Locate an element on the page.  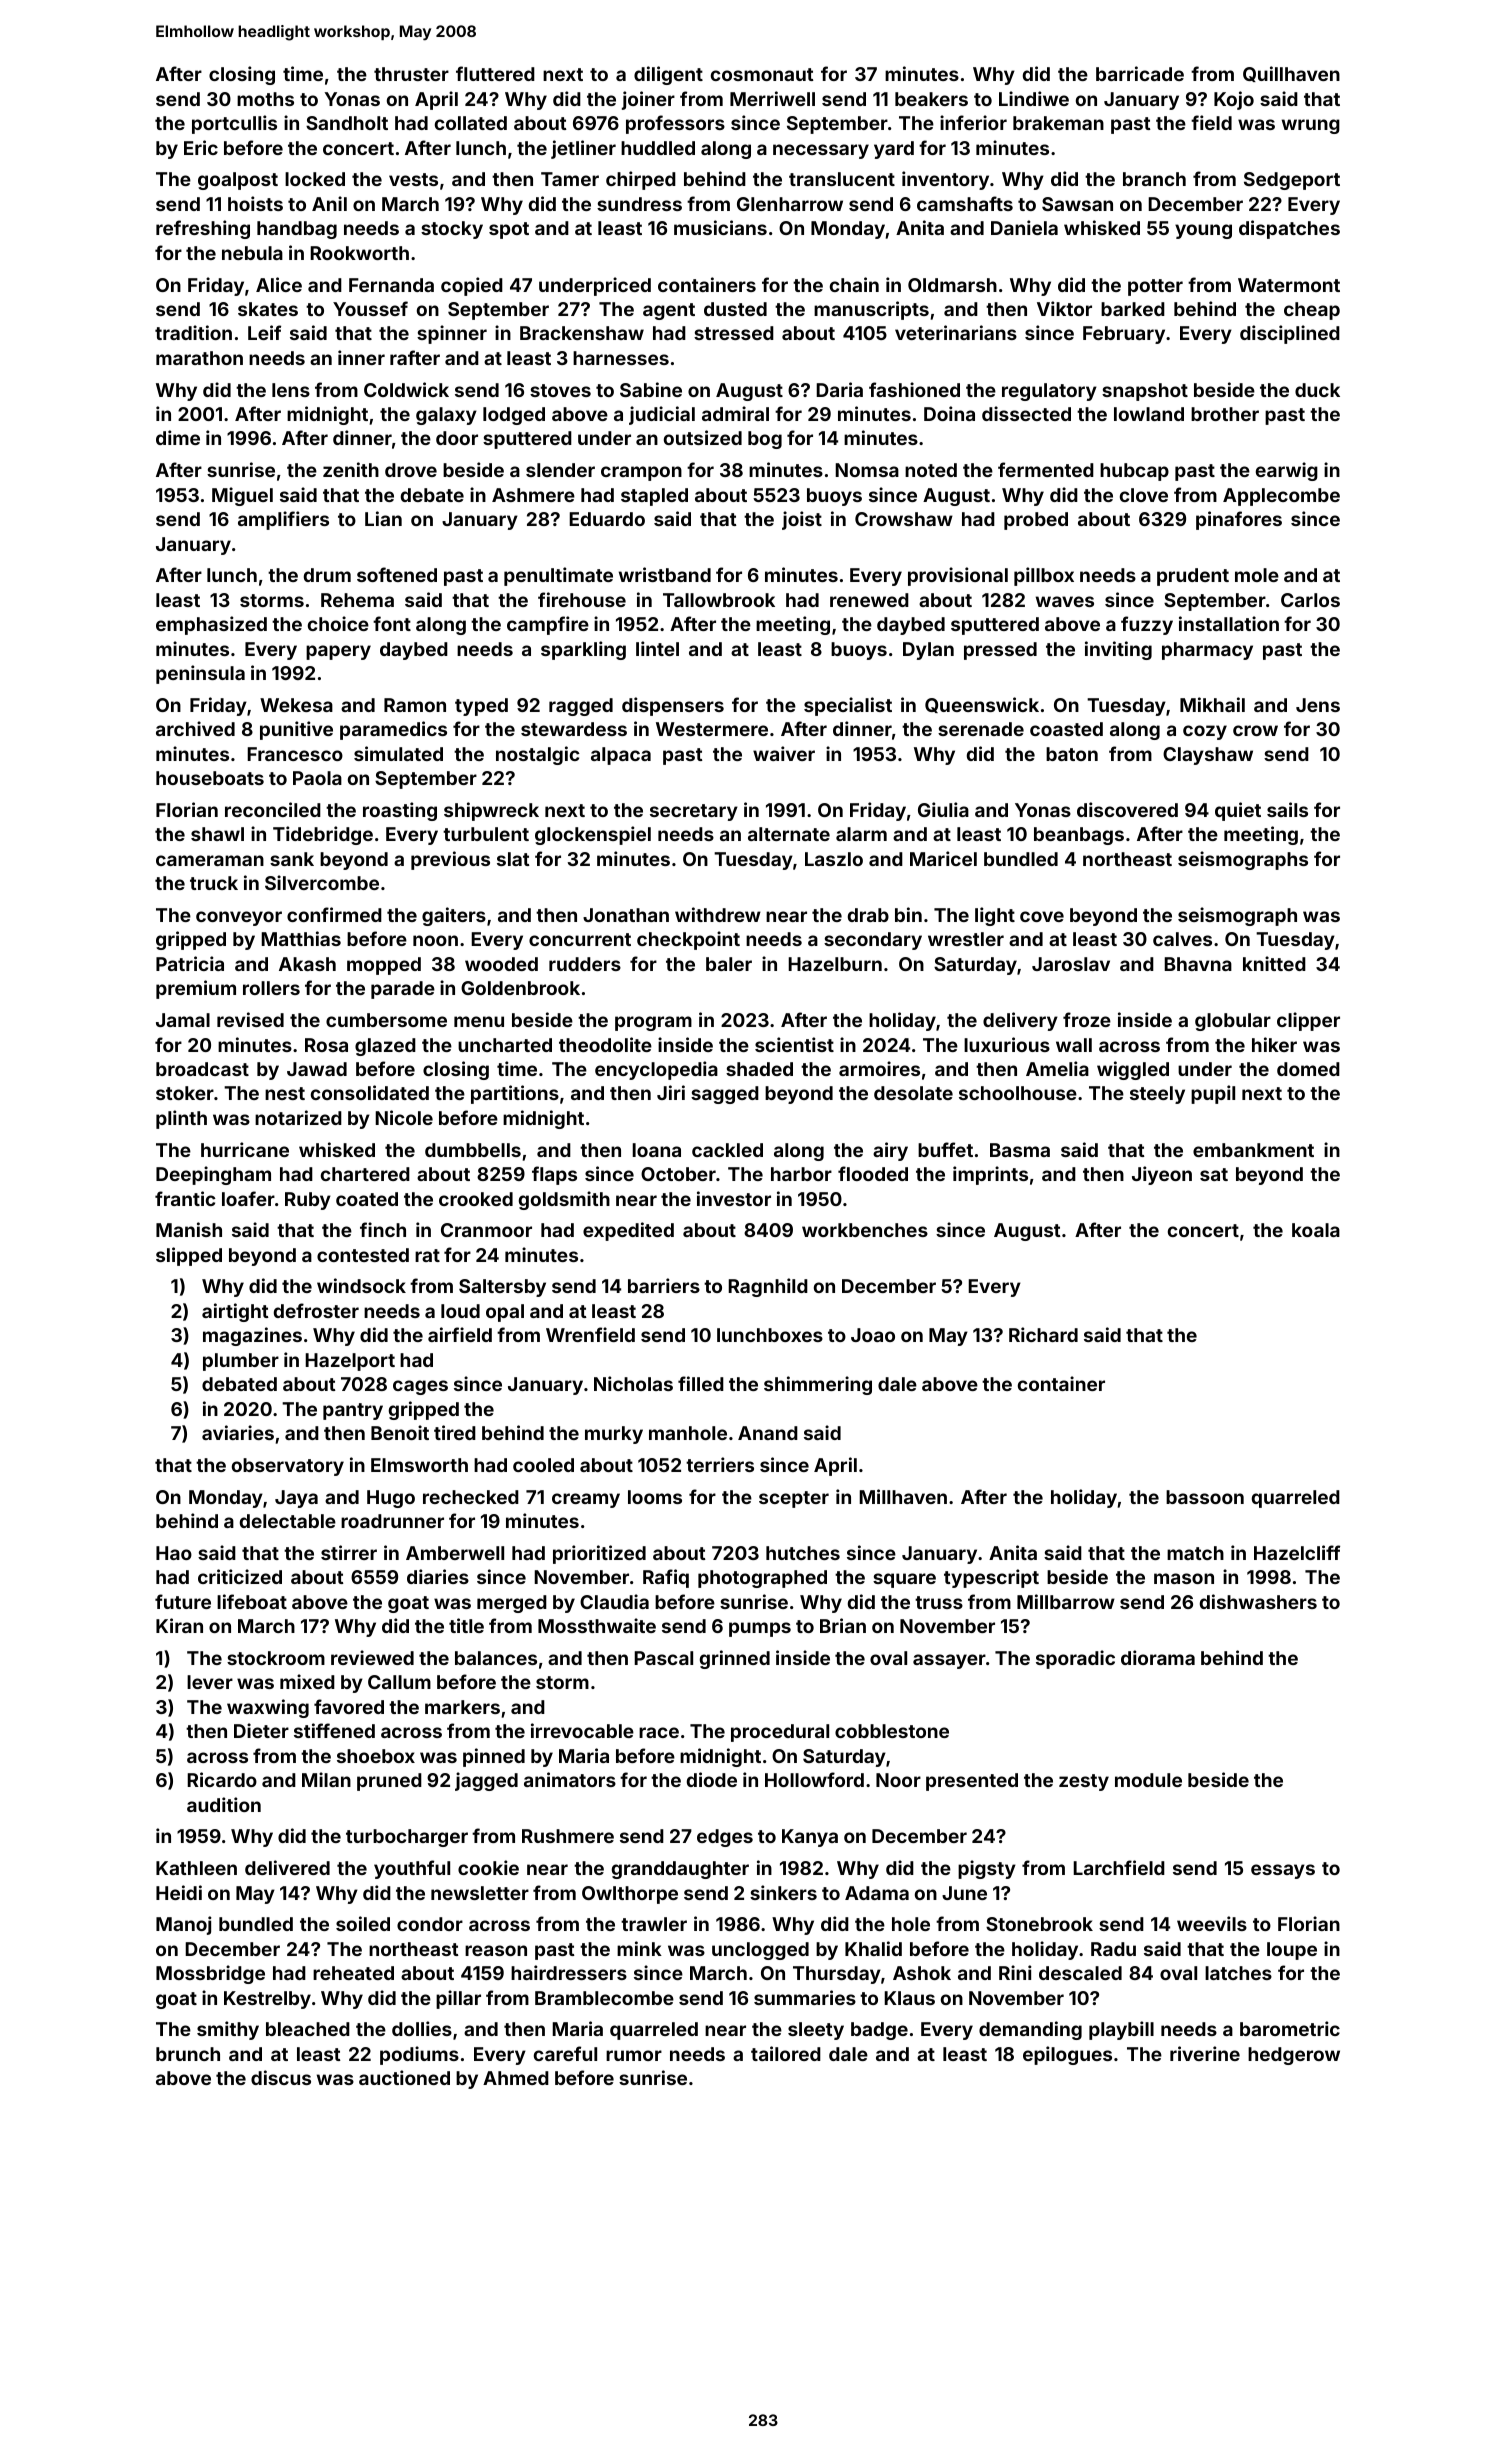
Jiyeon is located at coordinates (1162, 1175).
